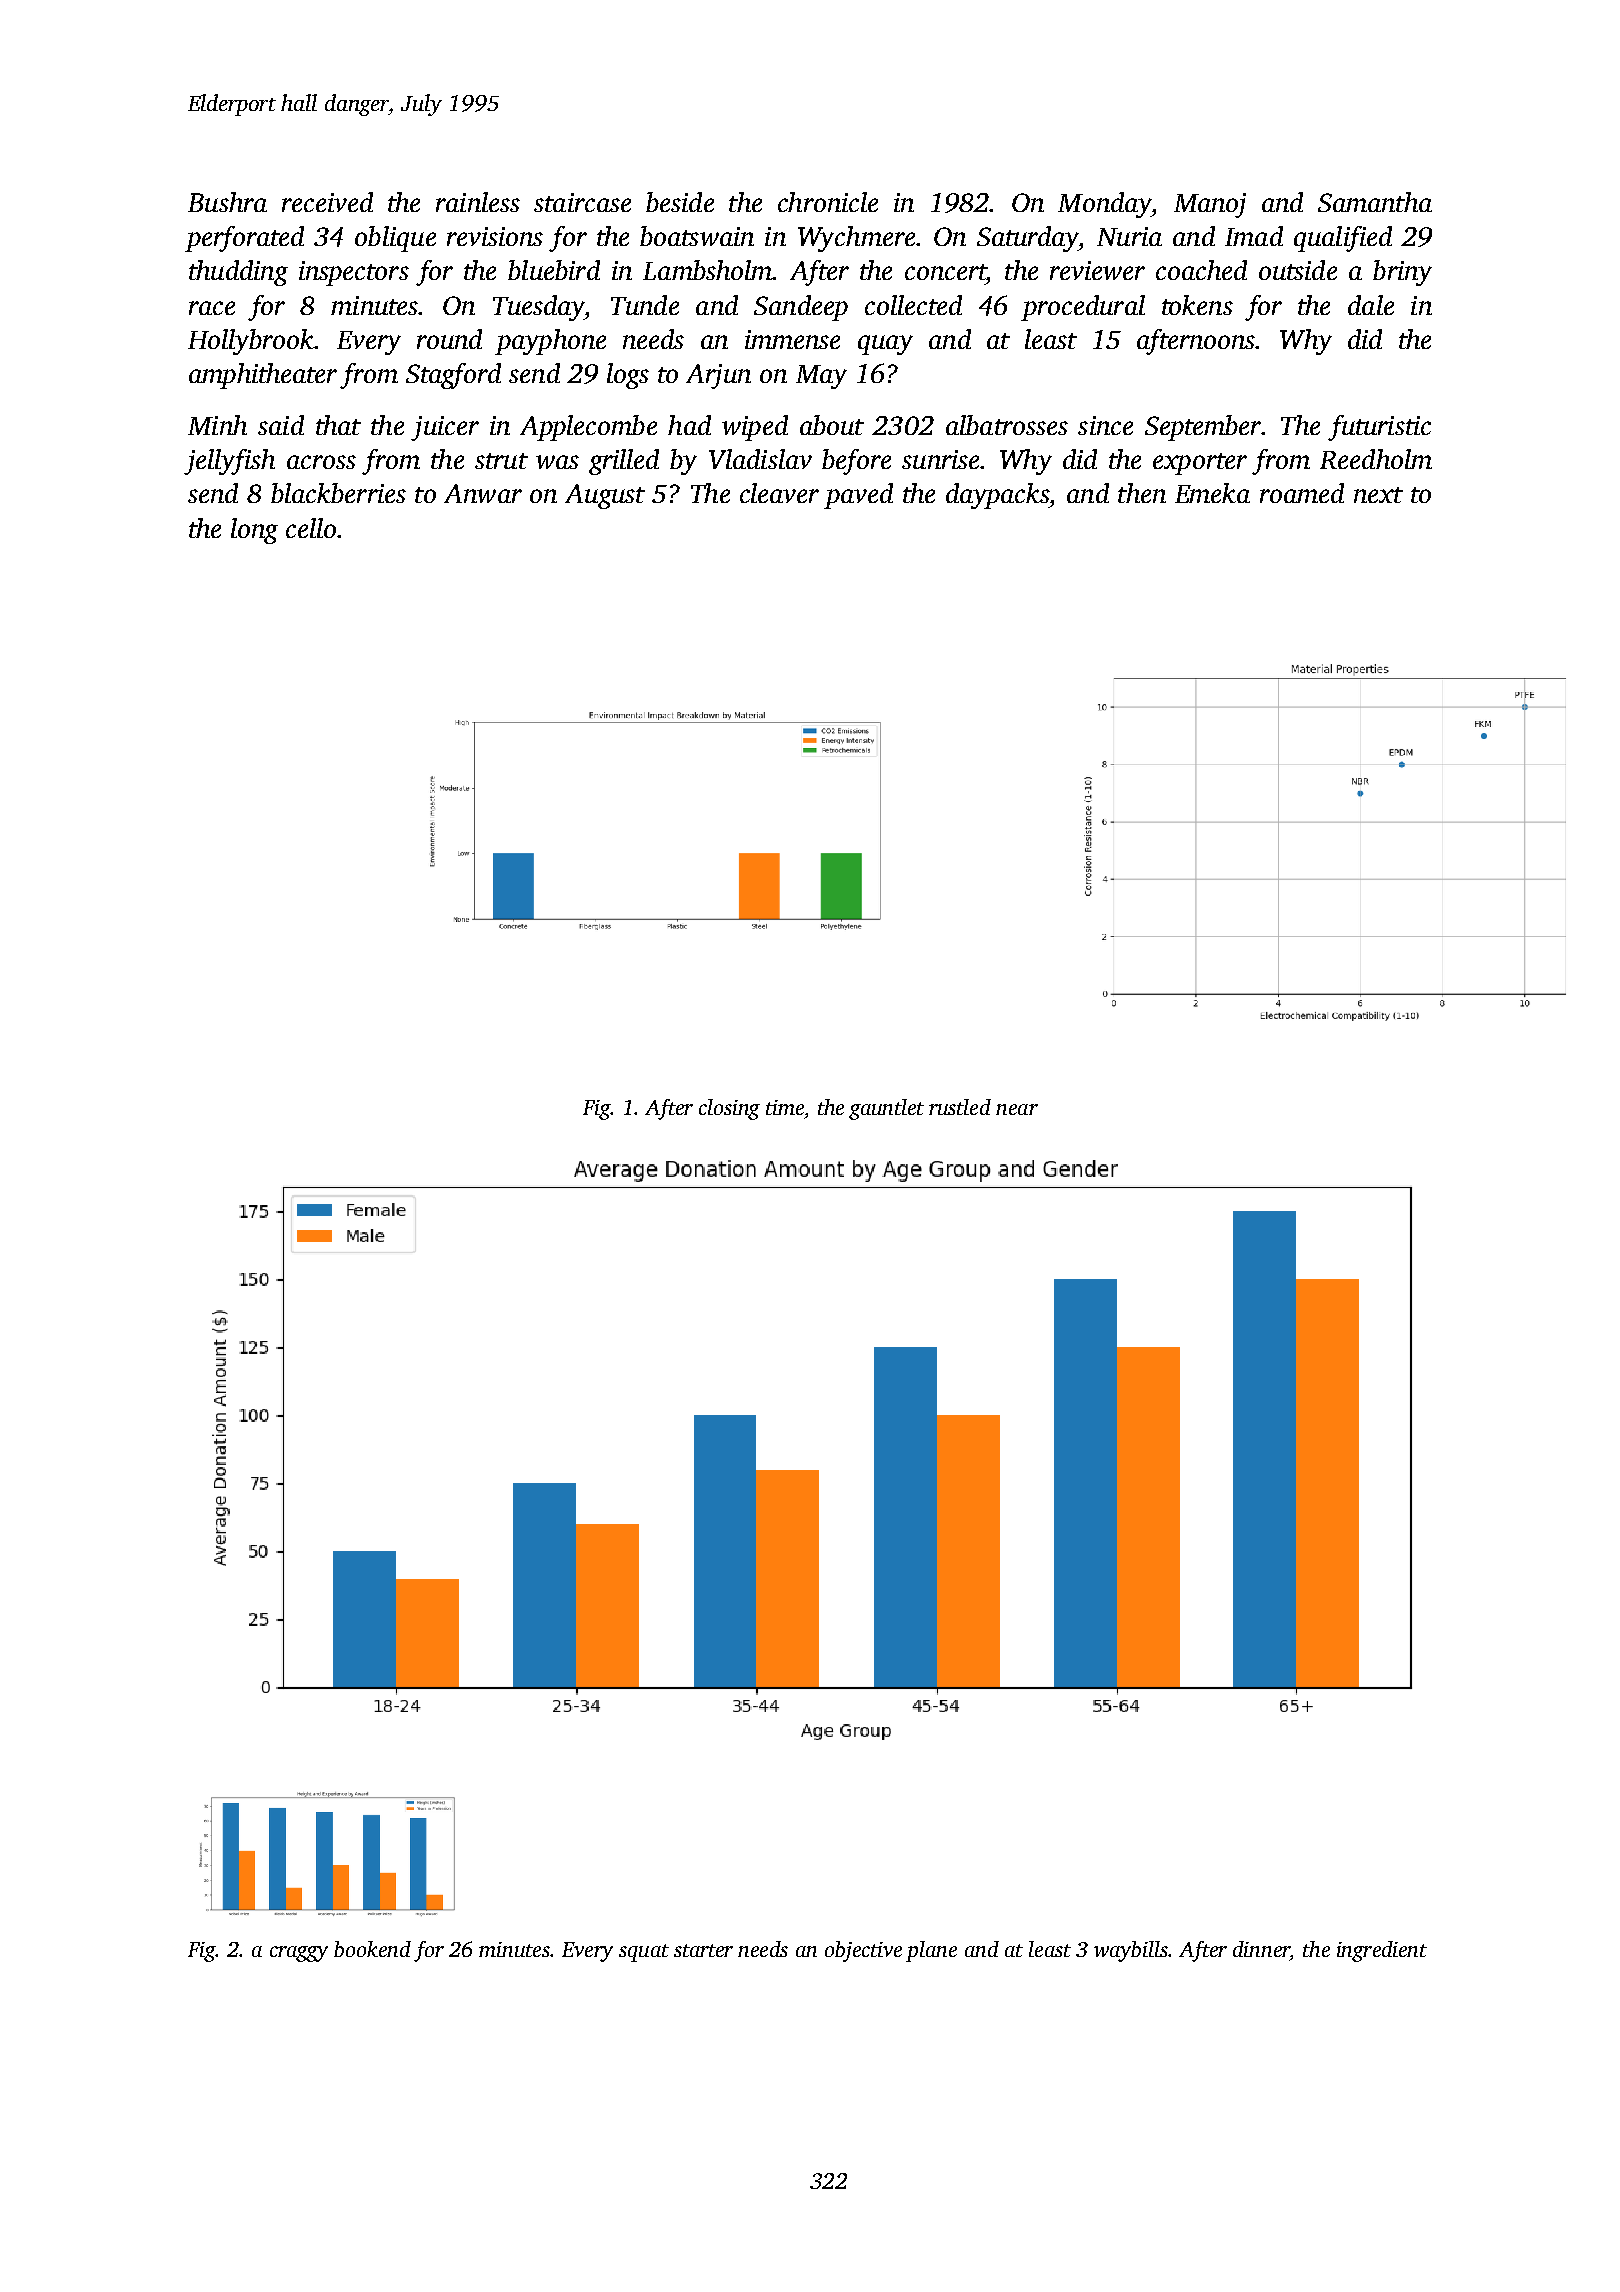 The width and height of the screenshot is (1620, 2292). What do you see at coordinates (372, 1949) in the screenshot?
I see `bookend` at bounding box center [372, 1949].
